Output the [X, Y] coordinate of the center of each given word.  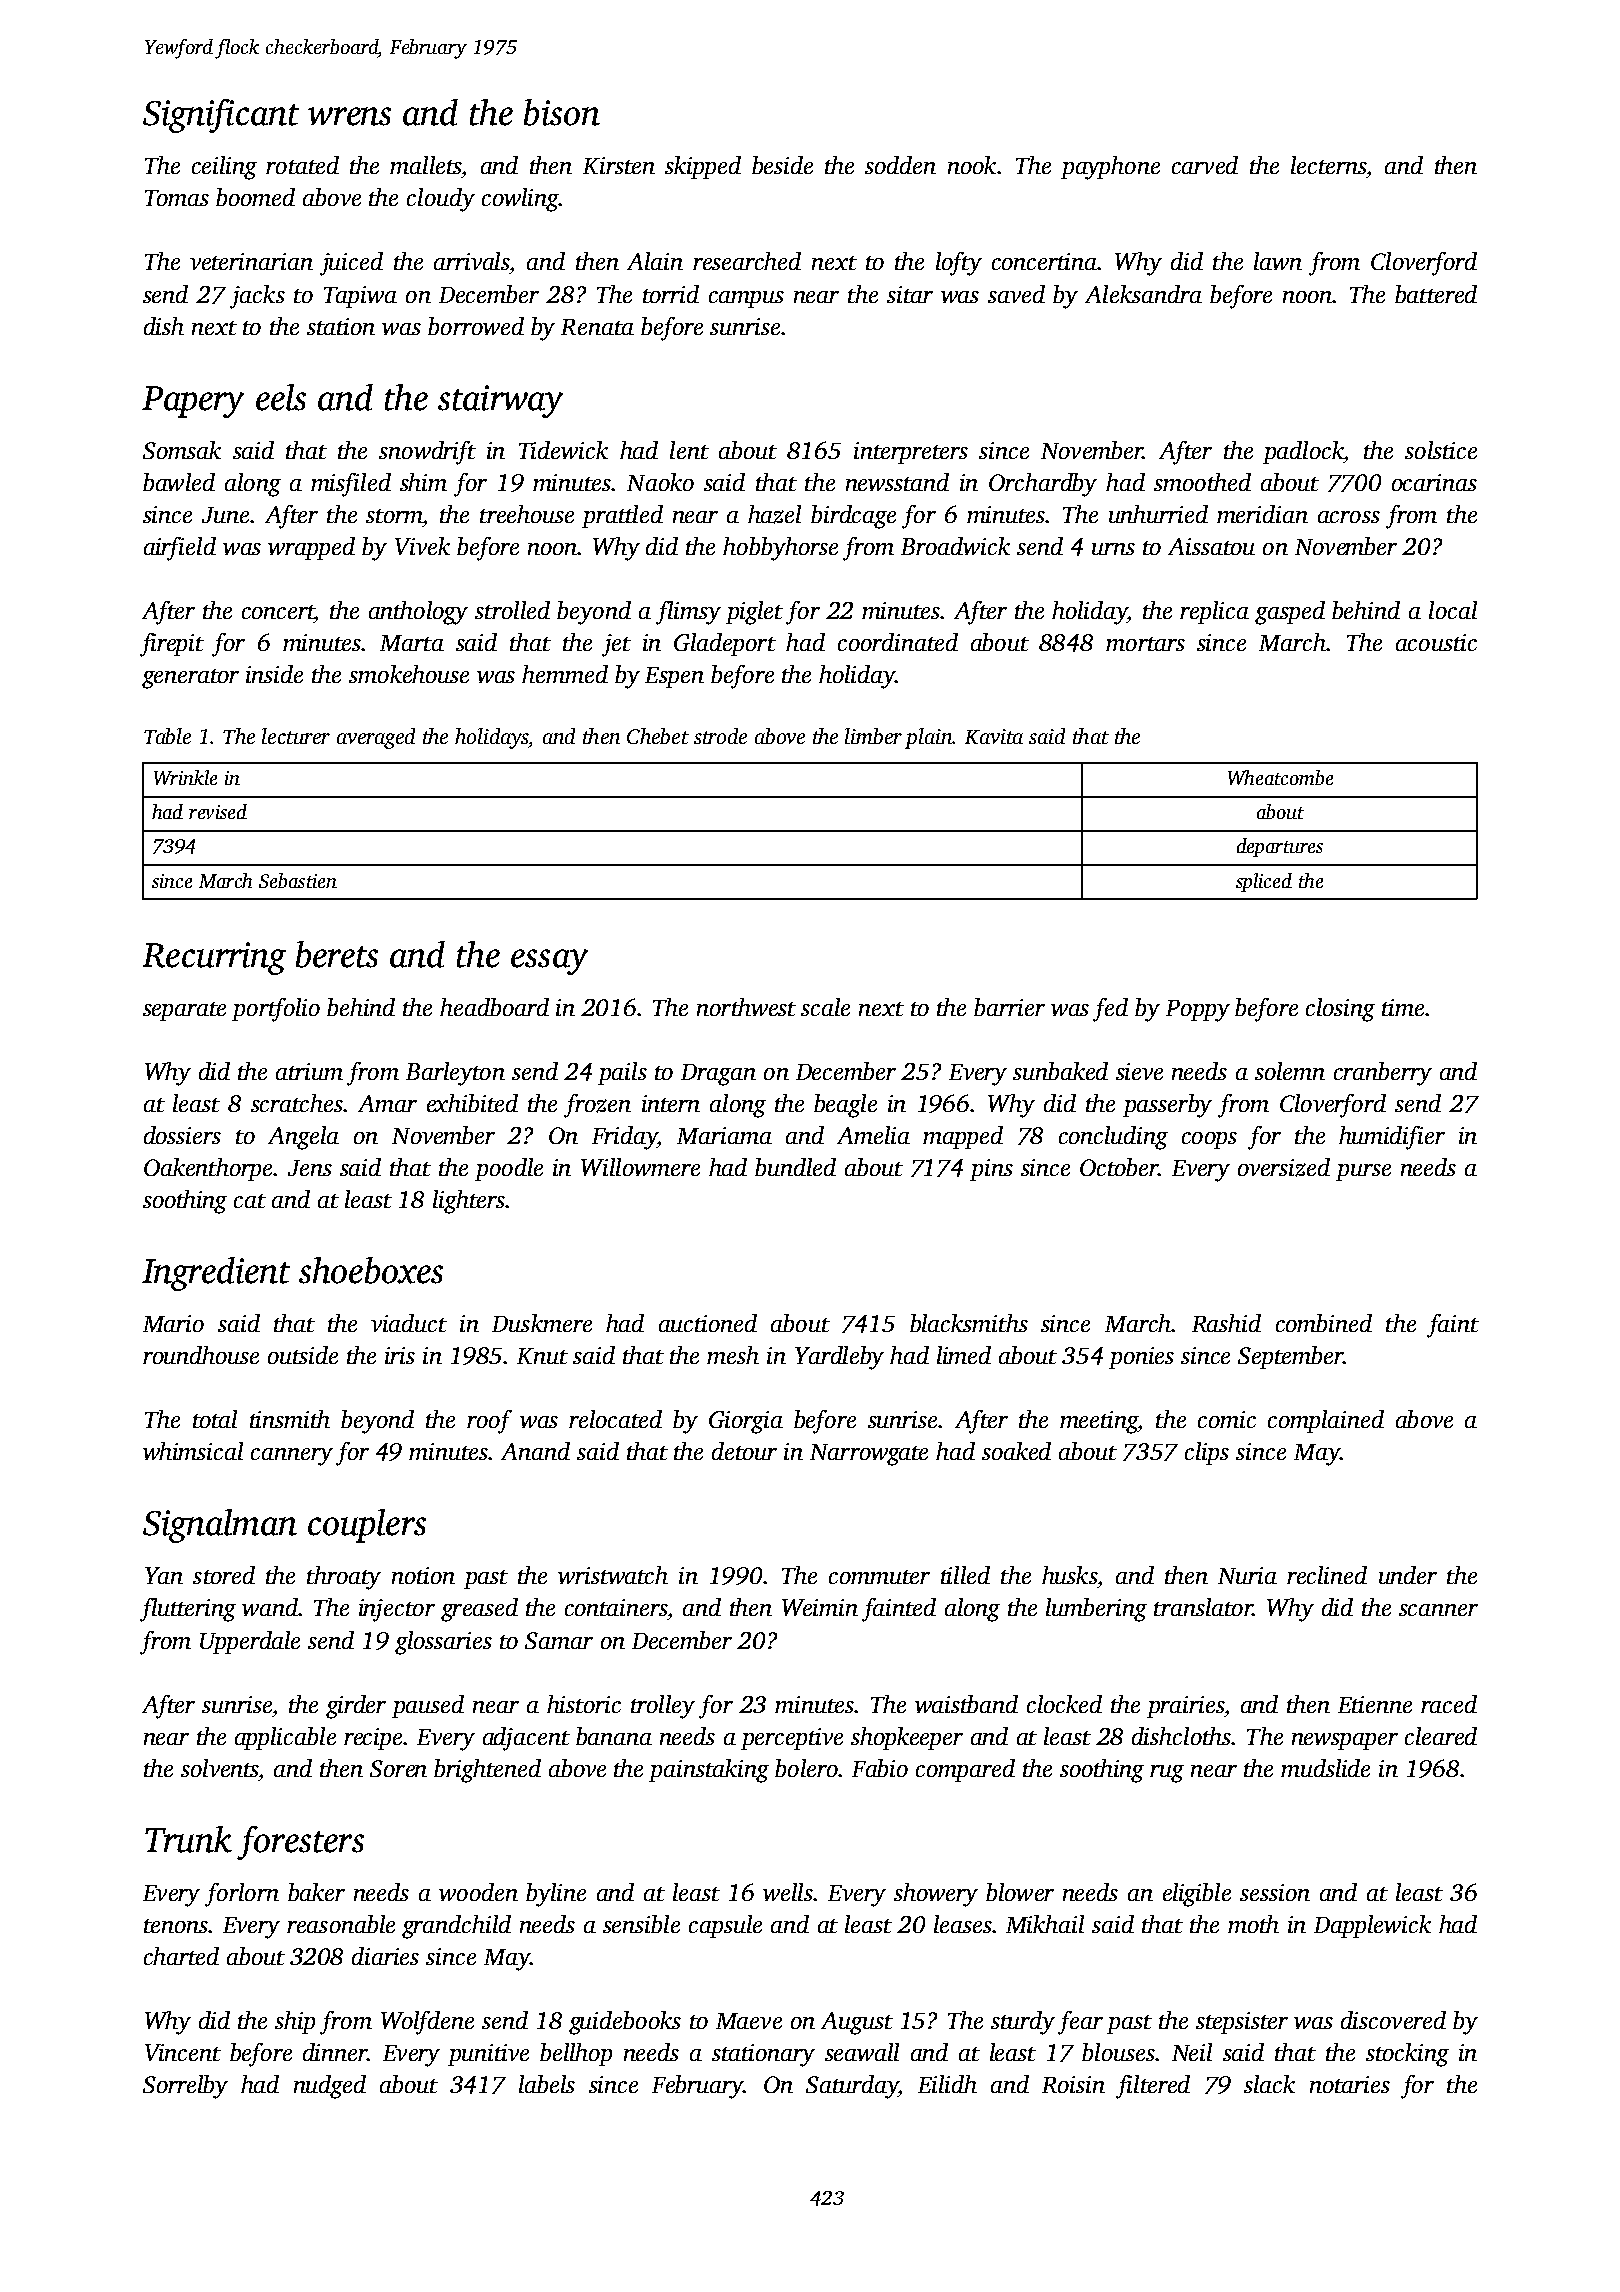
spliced [1264, 882]
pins [991, 1170]
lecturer [296, 736]
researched [747, 261]
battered [1436, 294]
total [215, 1419]
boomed [255, 197]
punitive [488, 2055]
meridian [1262, 514]
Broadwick [955, 546]
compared [965, 1770]
